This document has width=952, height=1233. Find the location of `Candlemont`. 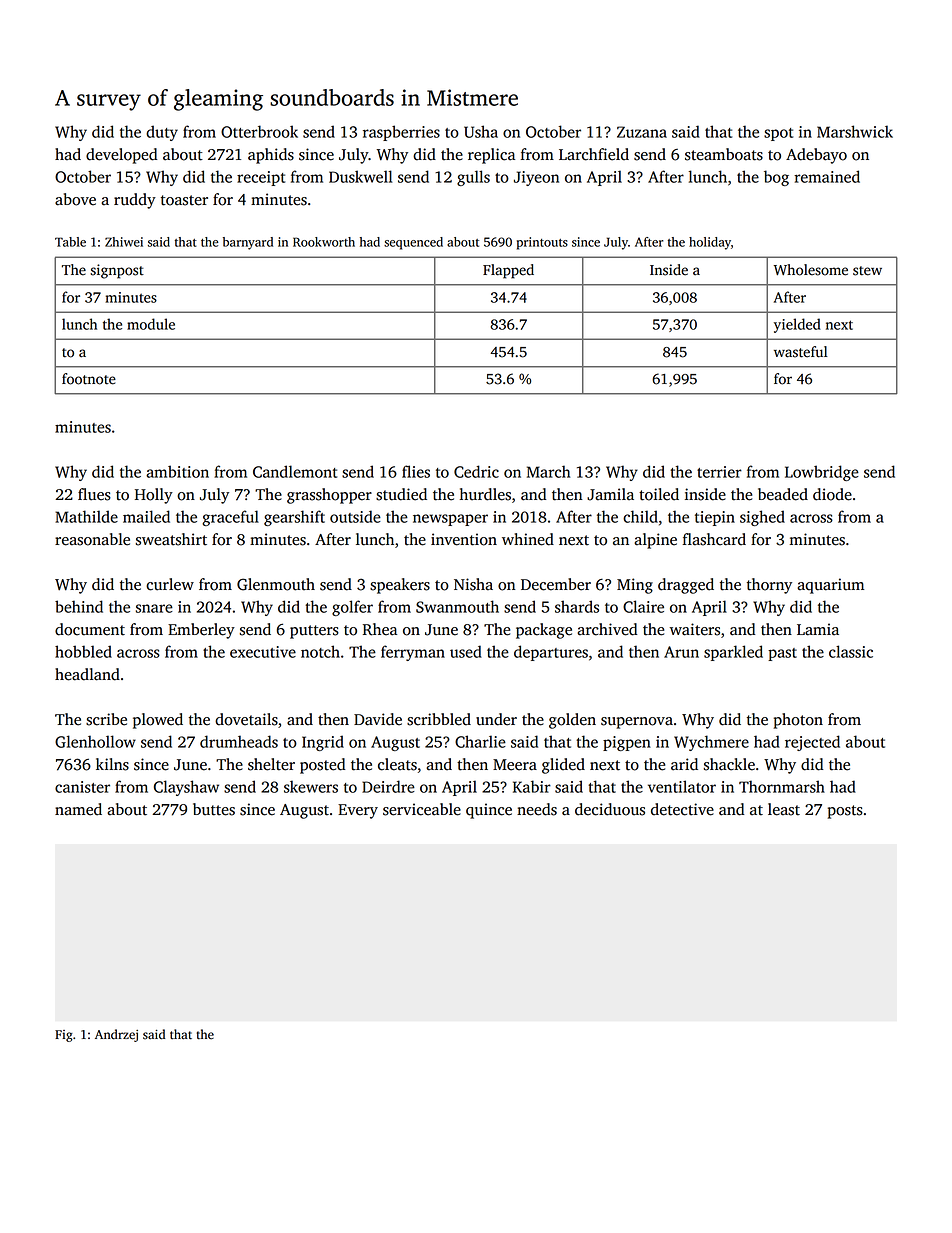

Candlemont is located at coordinates (295, 471).
